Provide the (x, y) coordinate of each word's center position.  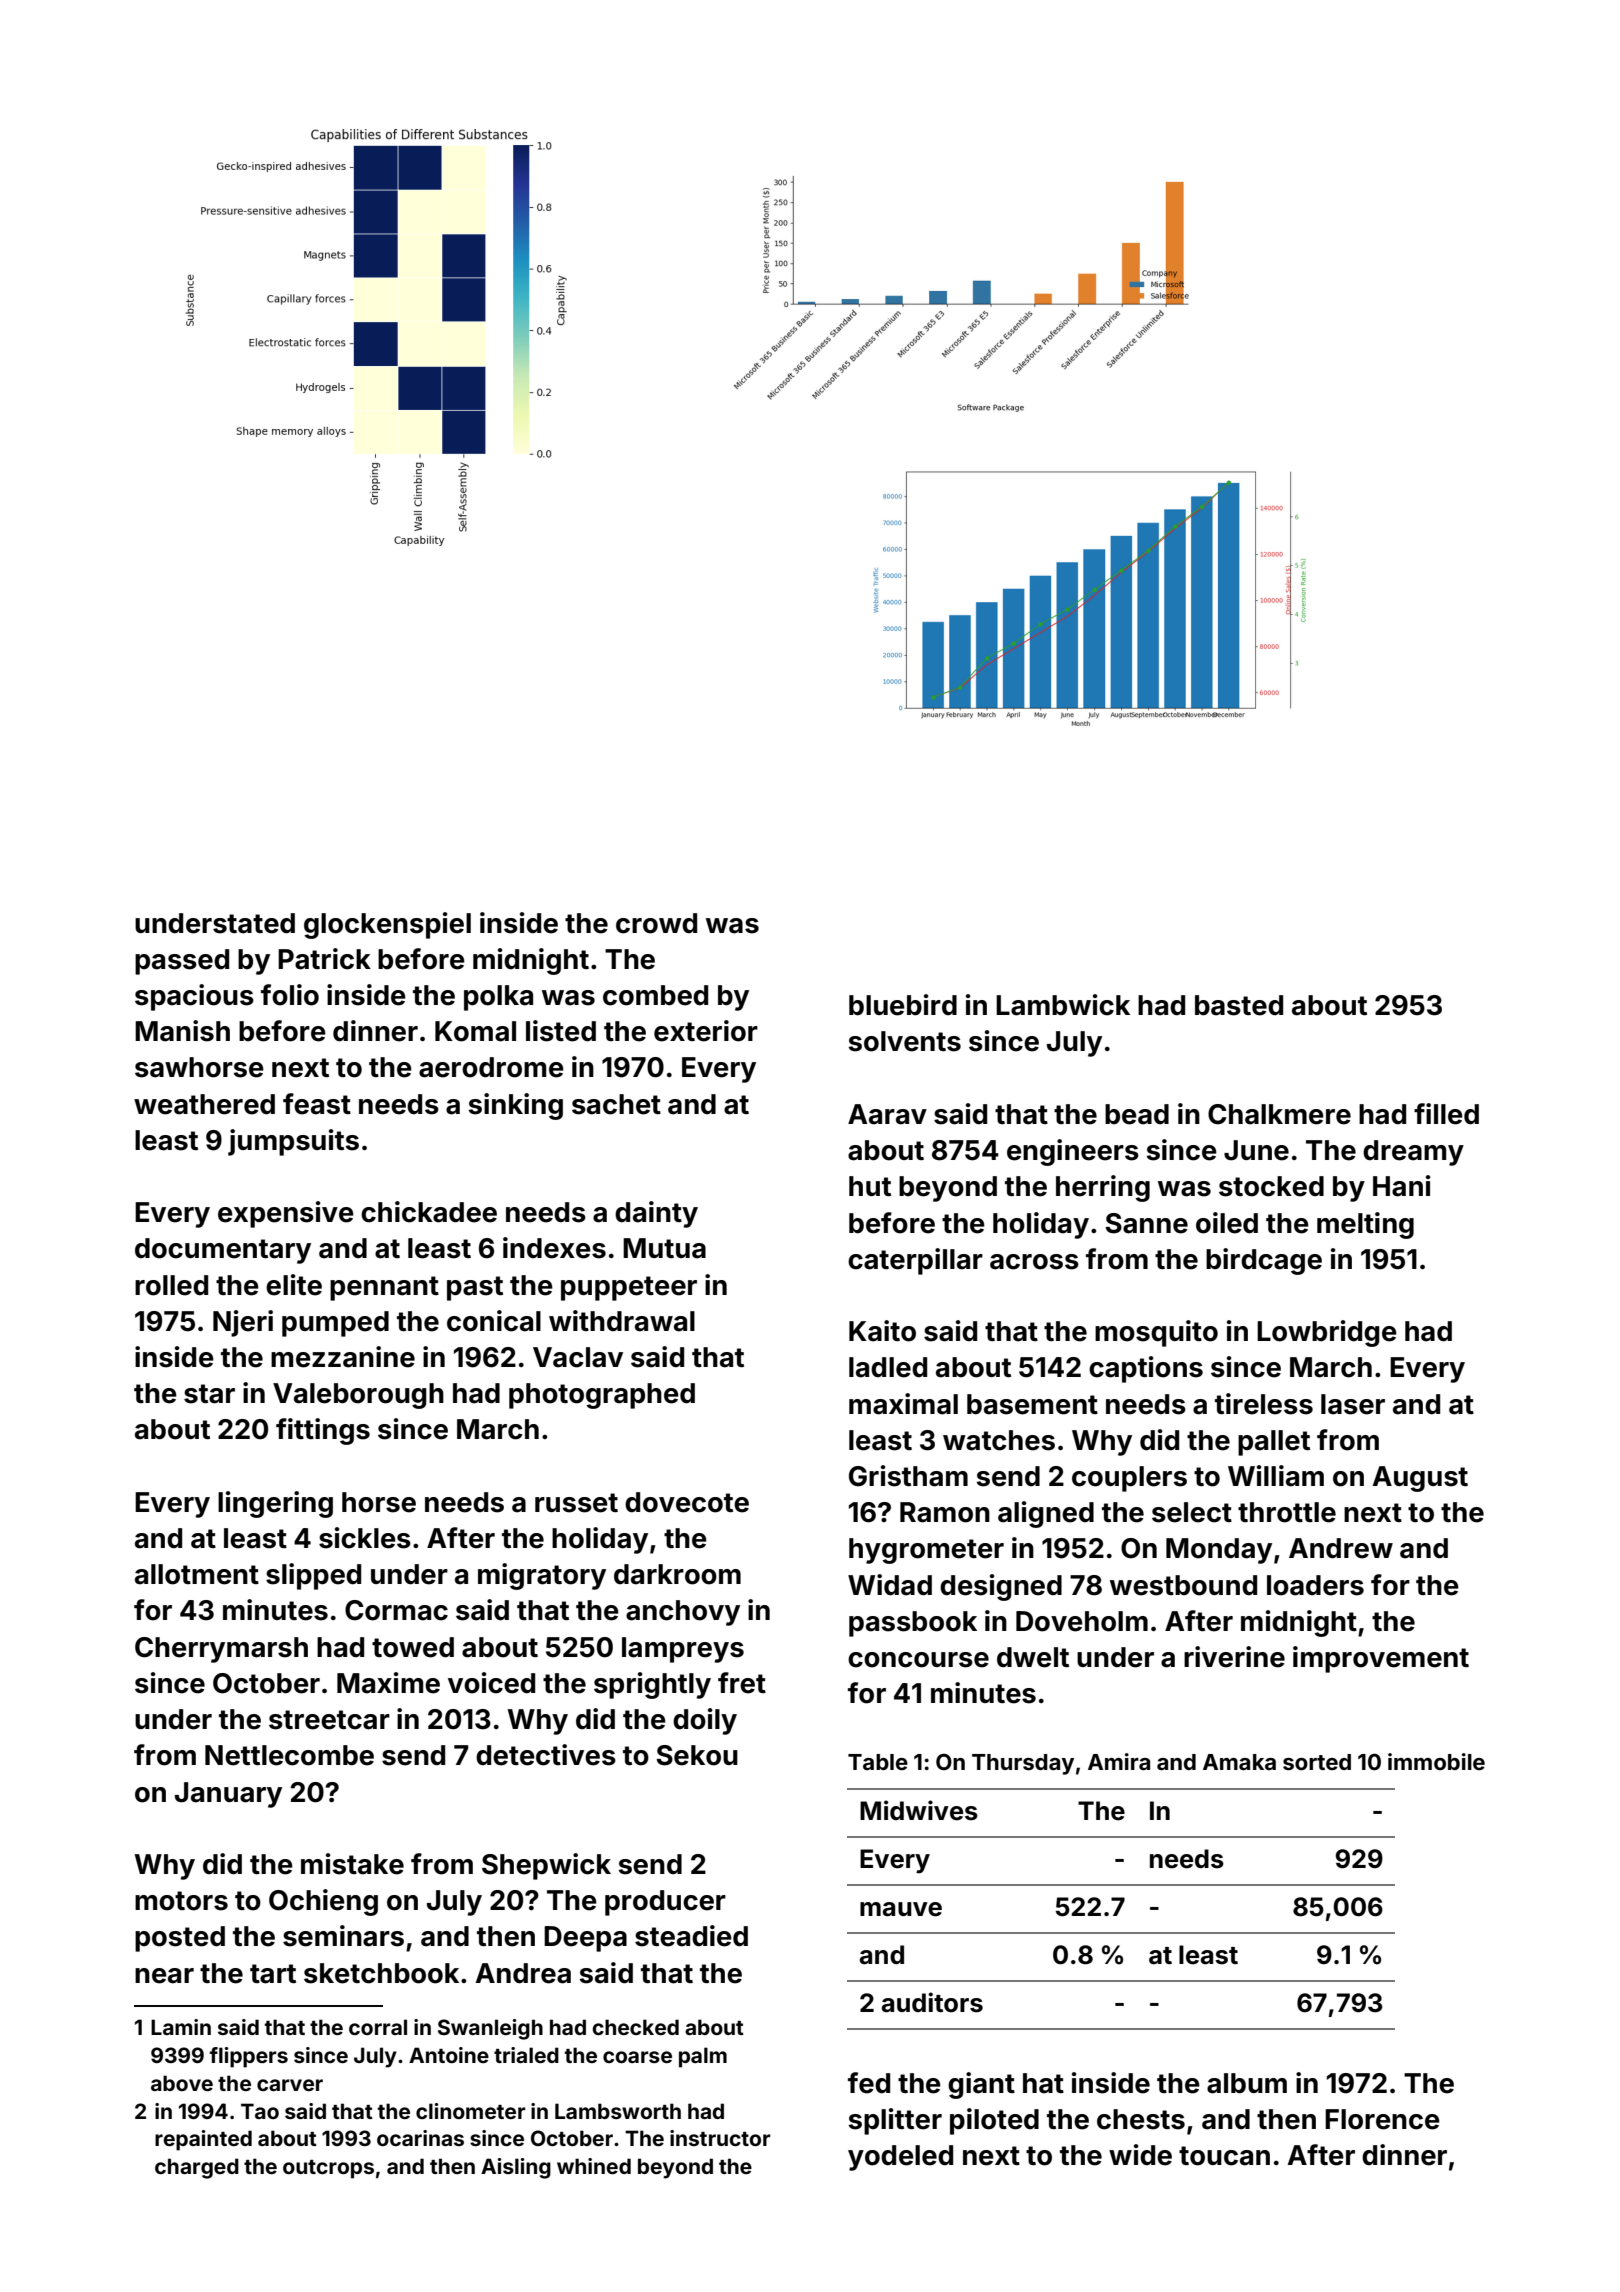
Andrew (1341, 1548)
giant (981, 2085)
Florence (1382, 2119)
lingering (275, 1504)
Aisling (516, 2168)
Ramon (945, 1512)
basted (1239, 1005)
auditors (932, 2002)
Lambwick (1063, 1005)
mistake (352, 1864)
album (1247, 2083)
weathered (204, 1104)
